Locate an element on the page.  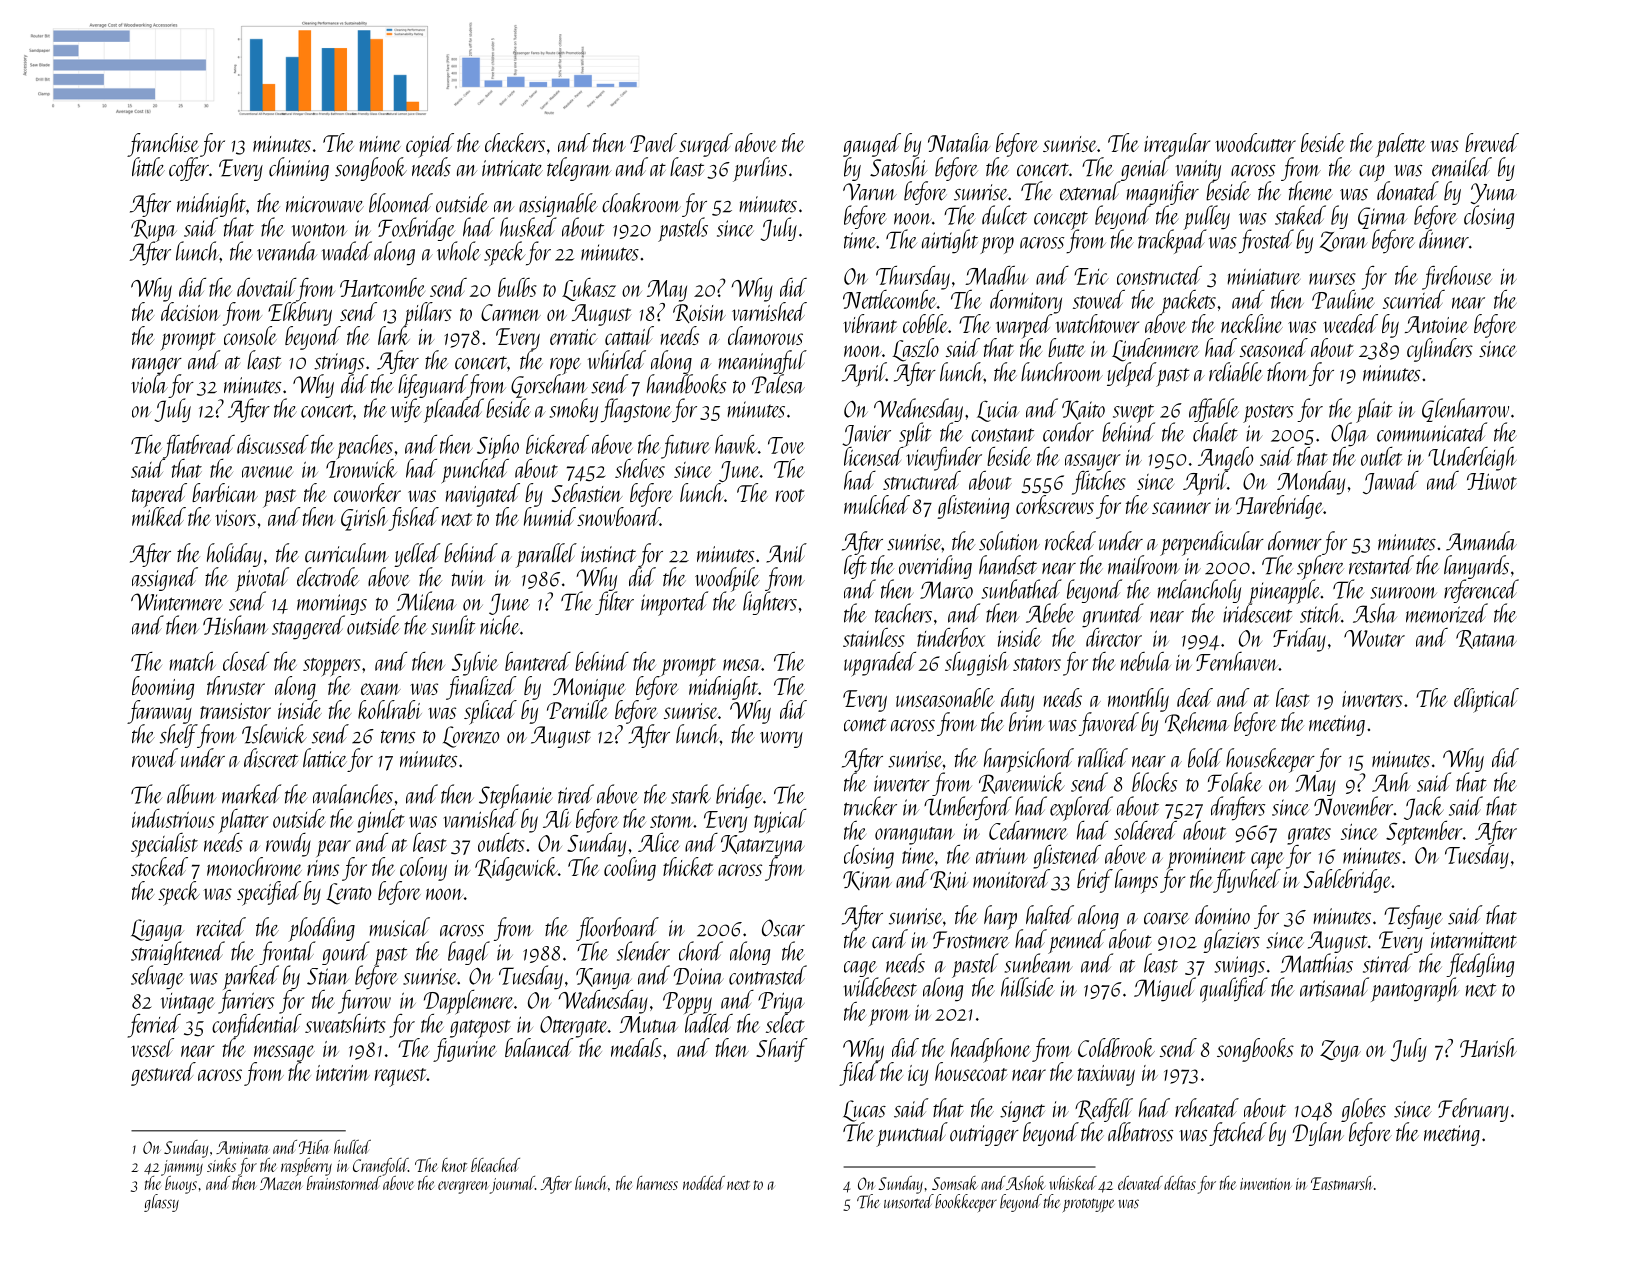
chiming is located at coordinates (299, 169).
